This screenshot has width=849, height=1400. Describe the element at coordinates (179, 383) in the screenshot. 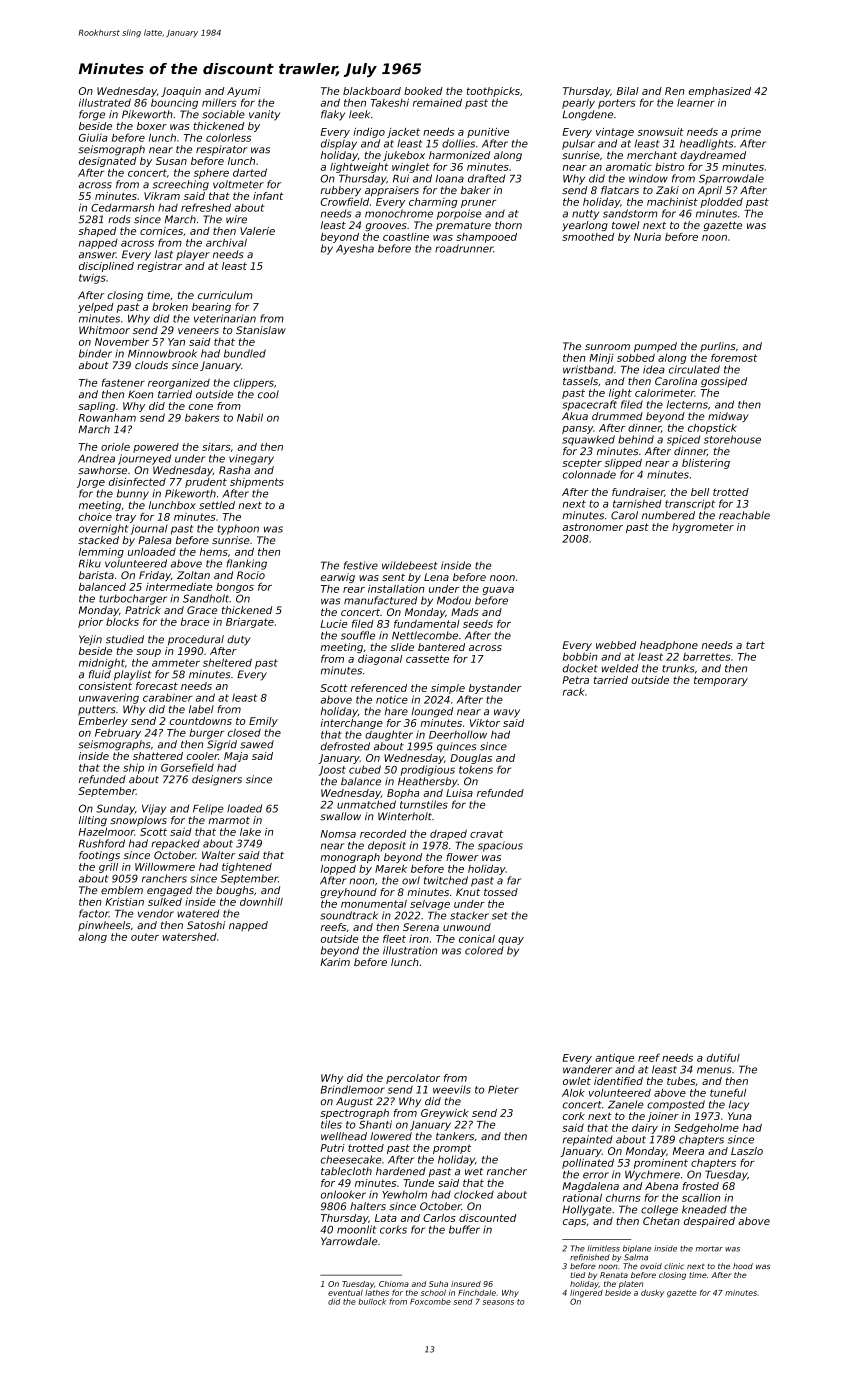

I see `reorganized` at that location.
